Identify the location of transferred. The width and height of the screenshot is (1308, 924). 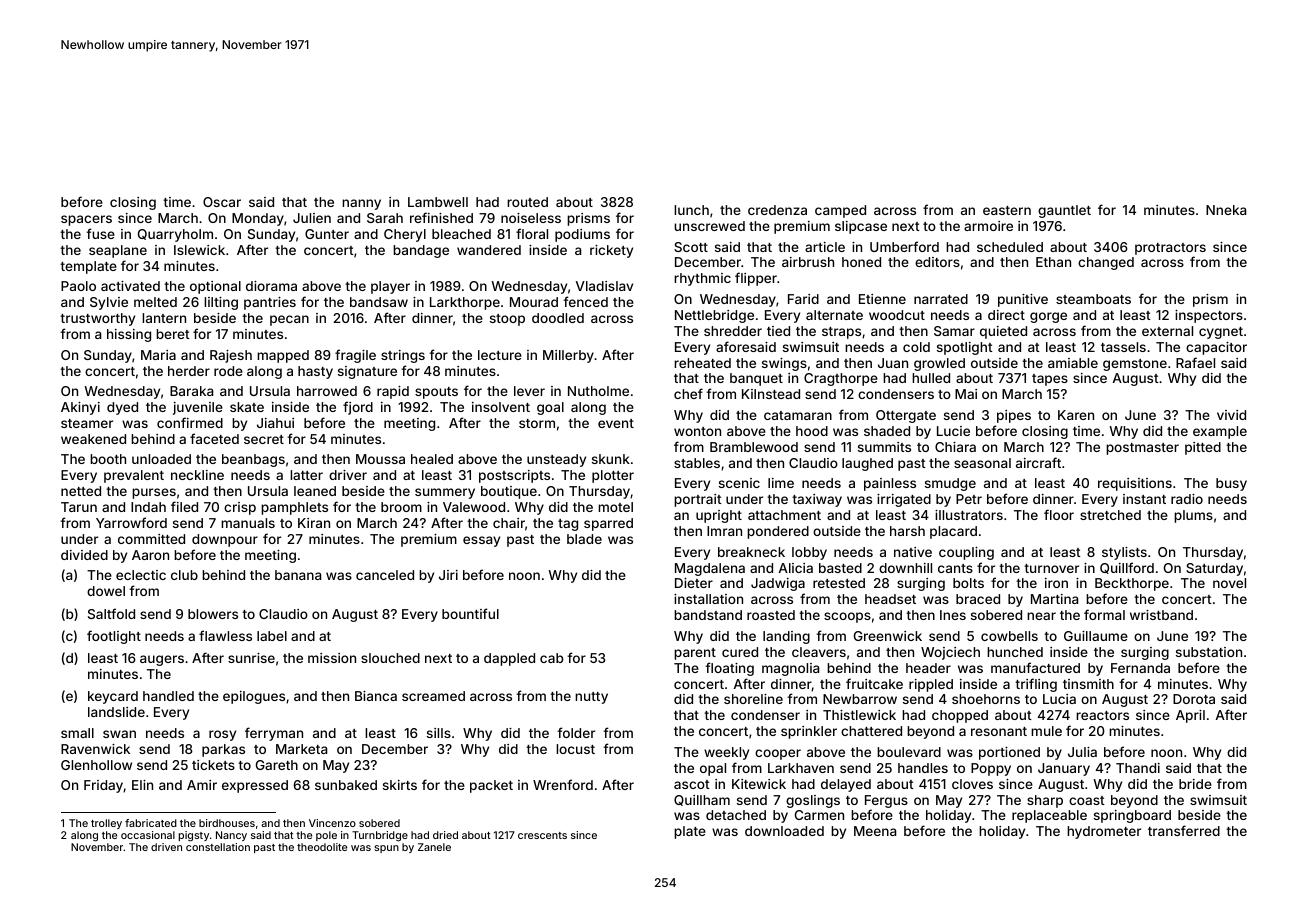
(1184, 830).
